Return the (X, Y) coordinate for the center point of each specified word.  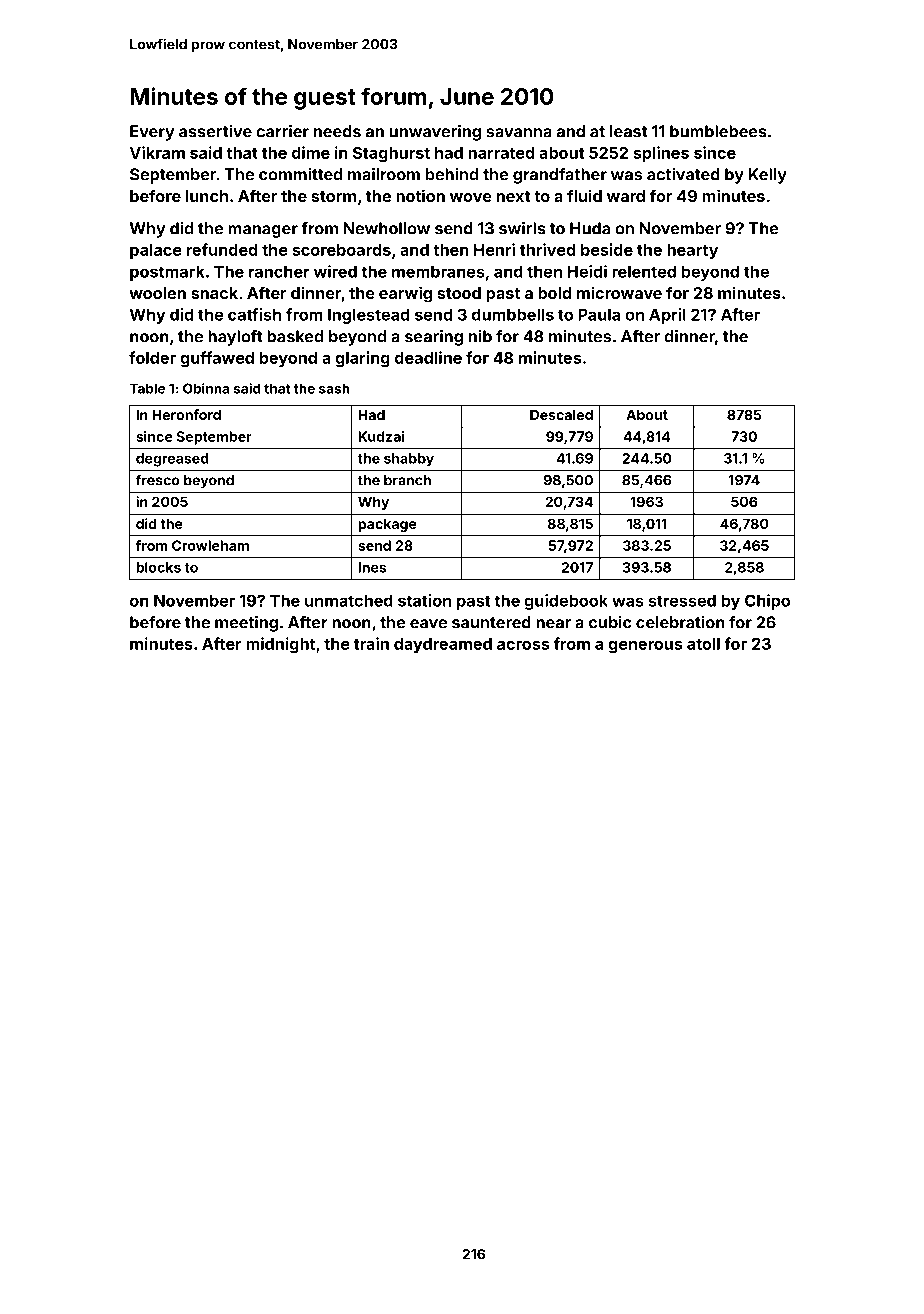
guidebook (566, 602)
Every (152, 133)
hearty (692, 251)
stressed (682, 600)
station (424, 600)
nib (480, 336)
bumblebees (718, 131)
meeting (246, 624)
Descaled (561, 414)
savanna (519, 133)
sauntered (491, 622)
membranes (438, 271)
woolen (157, 293)
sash (334, 388)
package (387, 525)
